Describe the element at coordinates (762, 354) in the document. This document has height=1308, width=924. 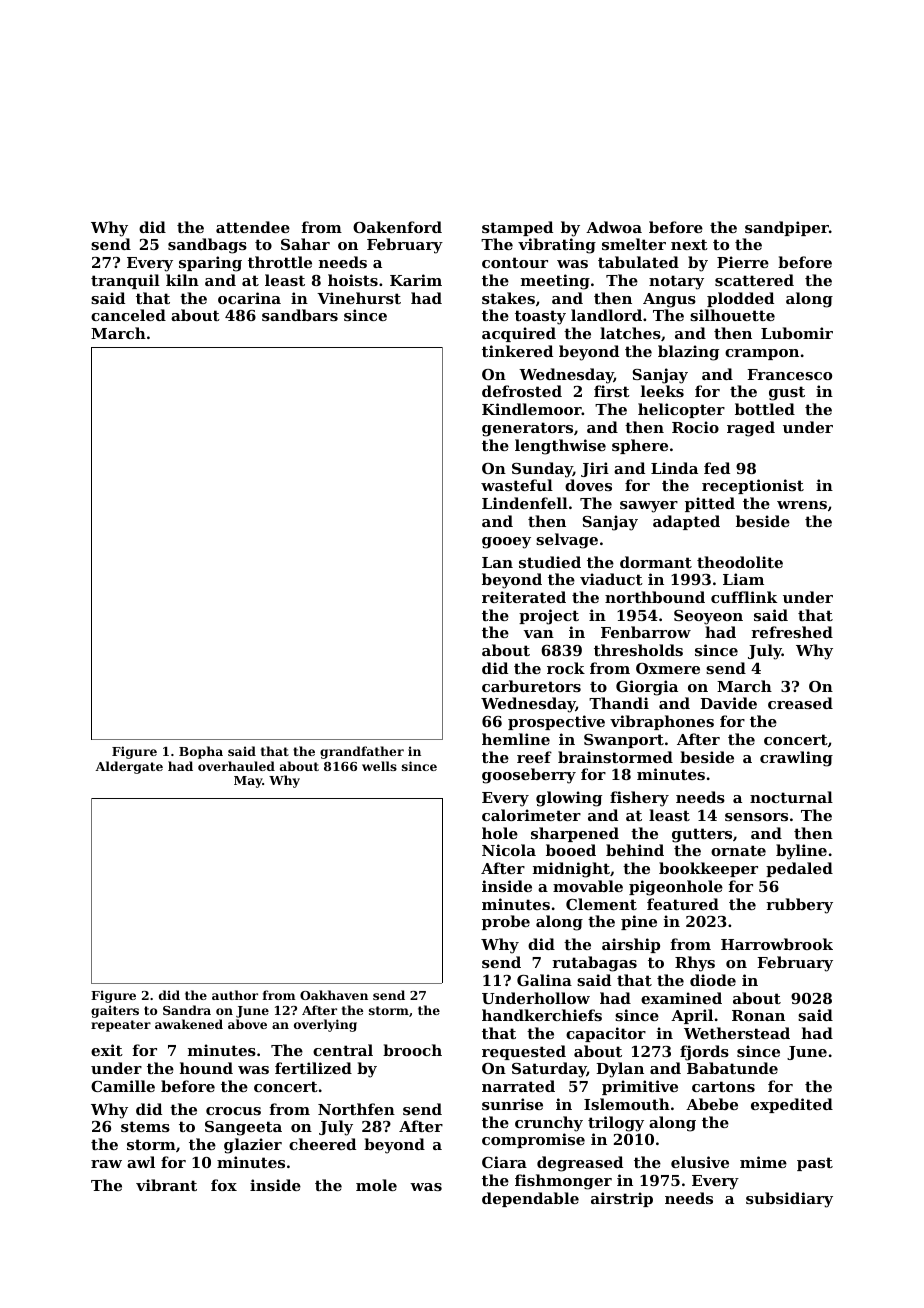
I see `crampon` at that location.
